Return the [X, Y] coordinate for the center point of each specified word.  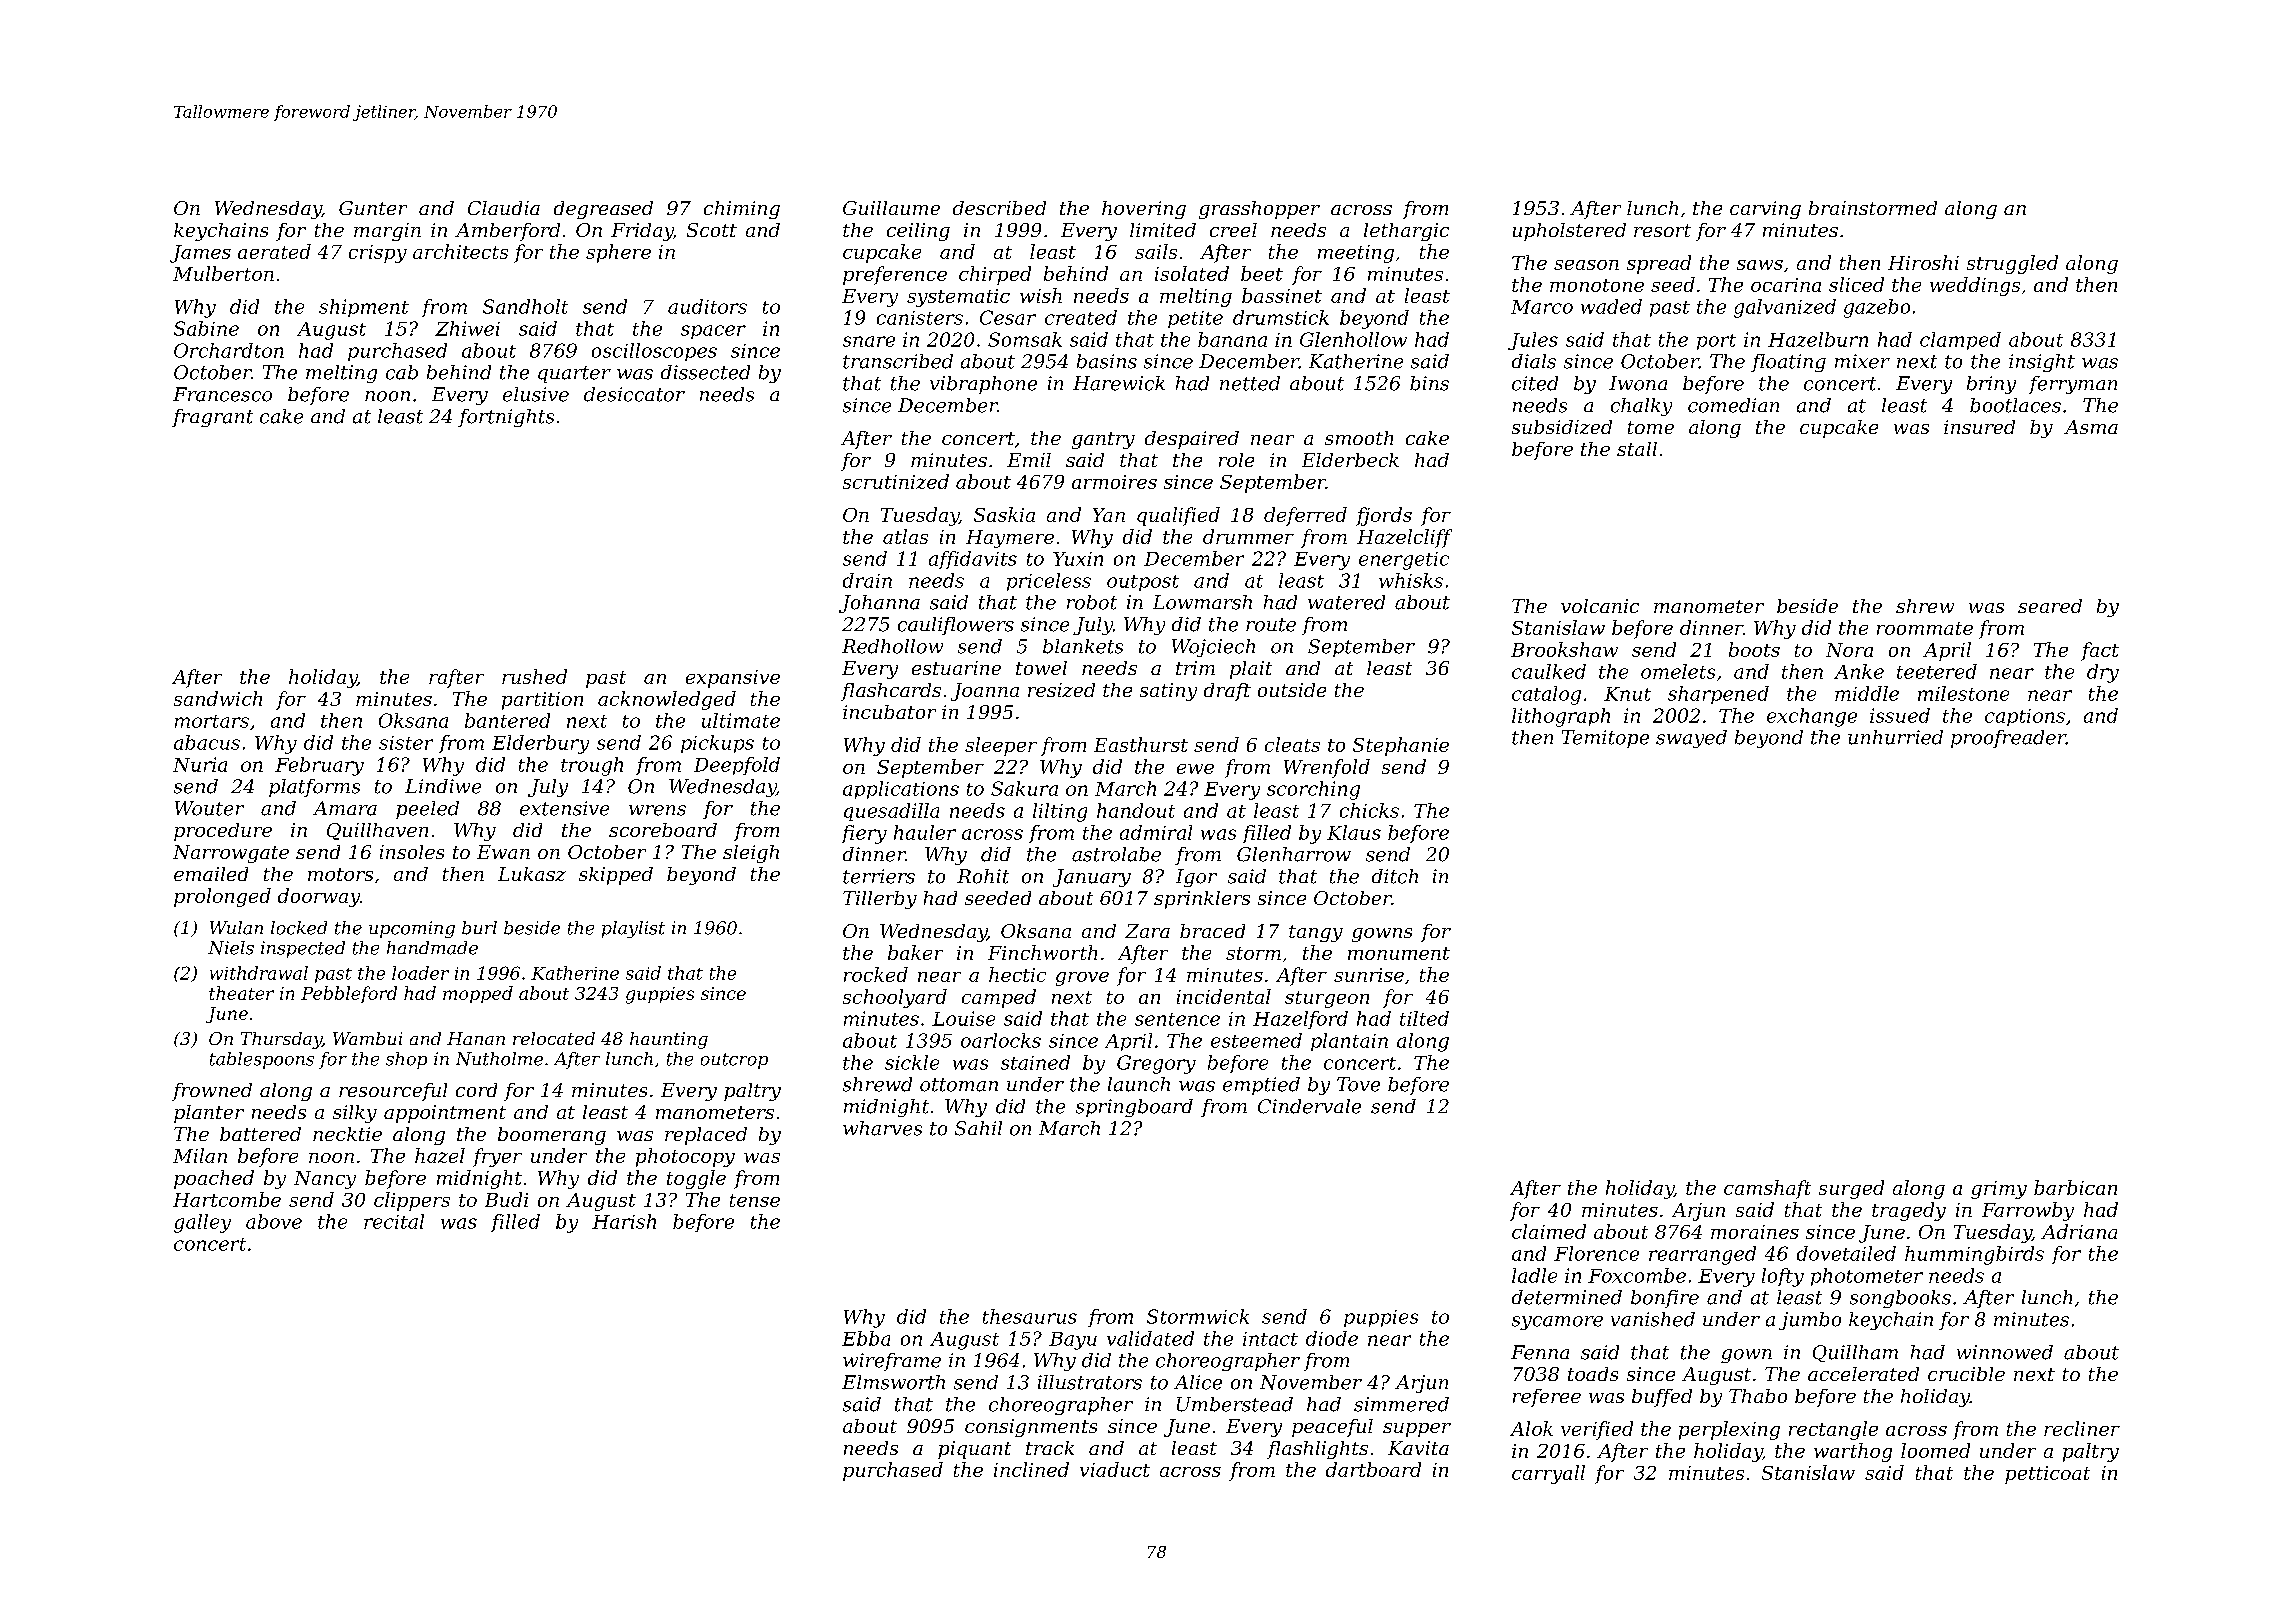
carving [1765, 210]
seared [2050, 606]
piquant [974, 1450]
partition [542, 701]
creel [1233, 230]
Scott [712, 230]
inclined [1031, 1469]
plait [1251, 670]
